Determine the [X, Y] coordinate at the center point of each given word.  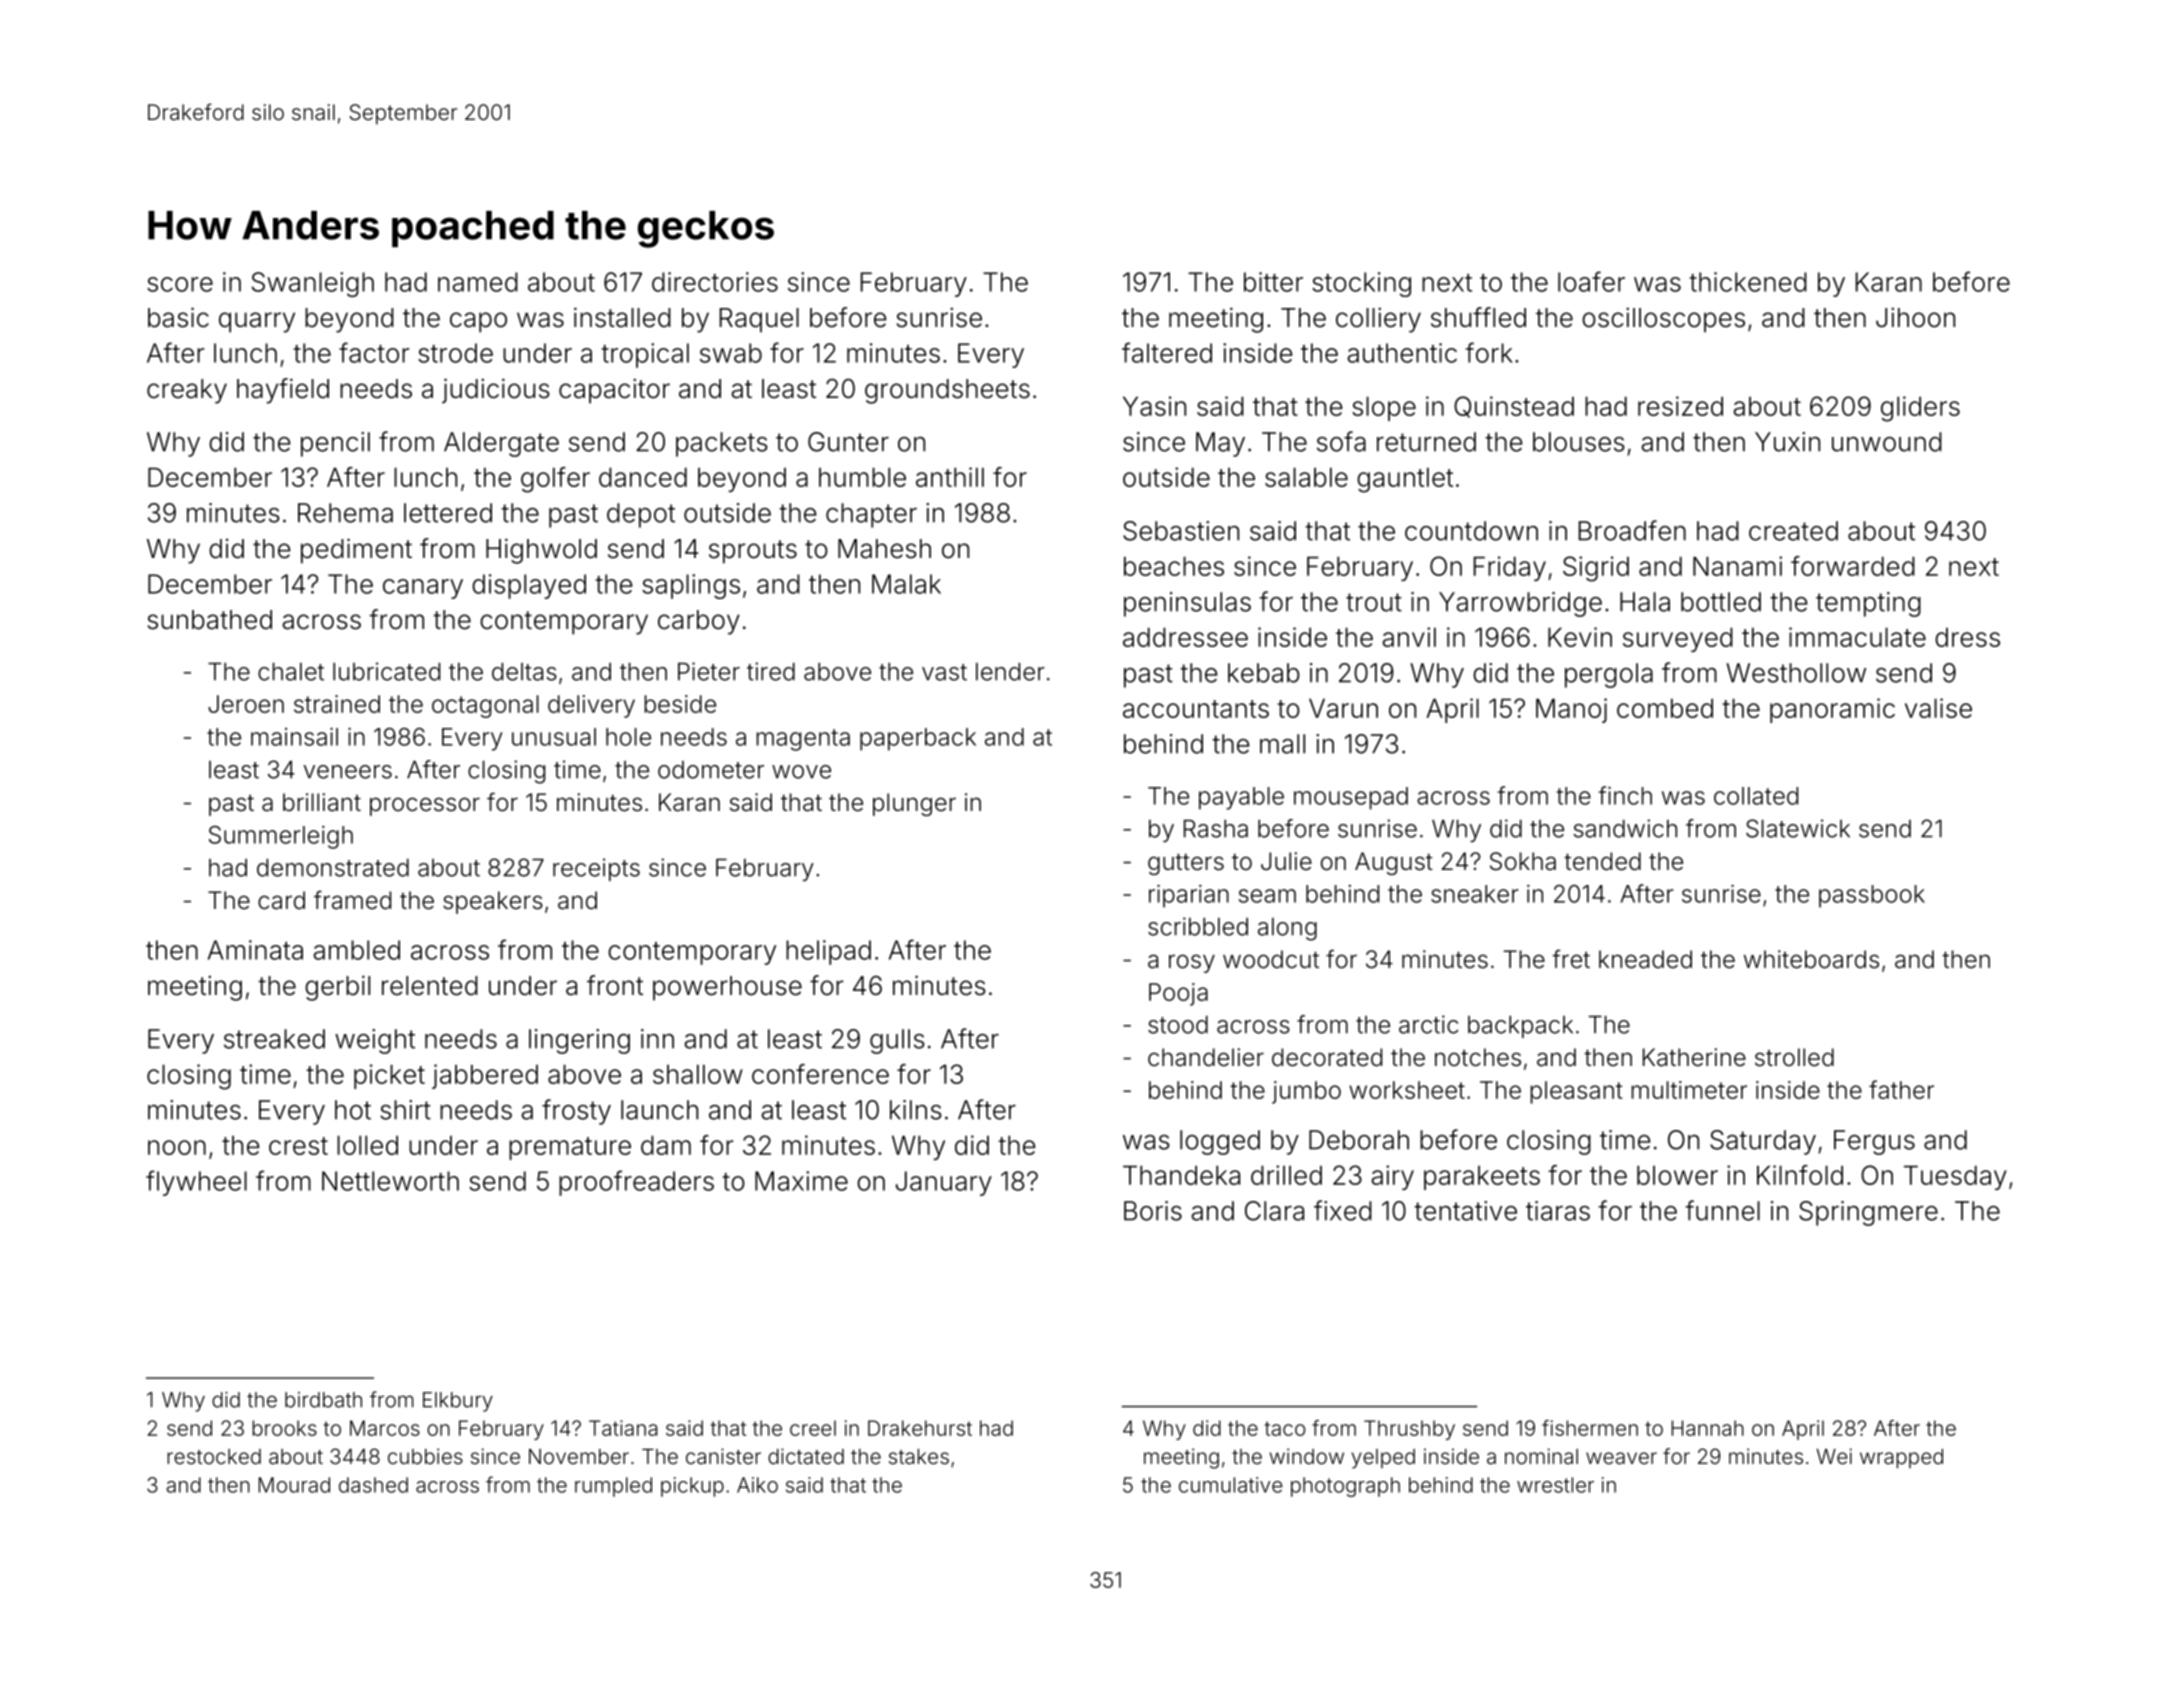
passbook [1872, 896]
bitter [1273, 282]
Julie [1286, 861]
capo [478, 322]
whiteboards [1811, 959]
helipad [828, 952]
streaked [274, 1039]
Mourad [294, 1485]
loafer [1591, 281]
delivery [591, 706]
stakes [919, 1456]
